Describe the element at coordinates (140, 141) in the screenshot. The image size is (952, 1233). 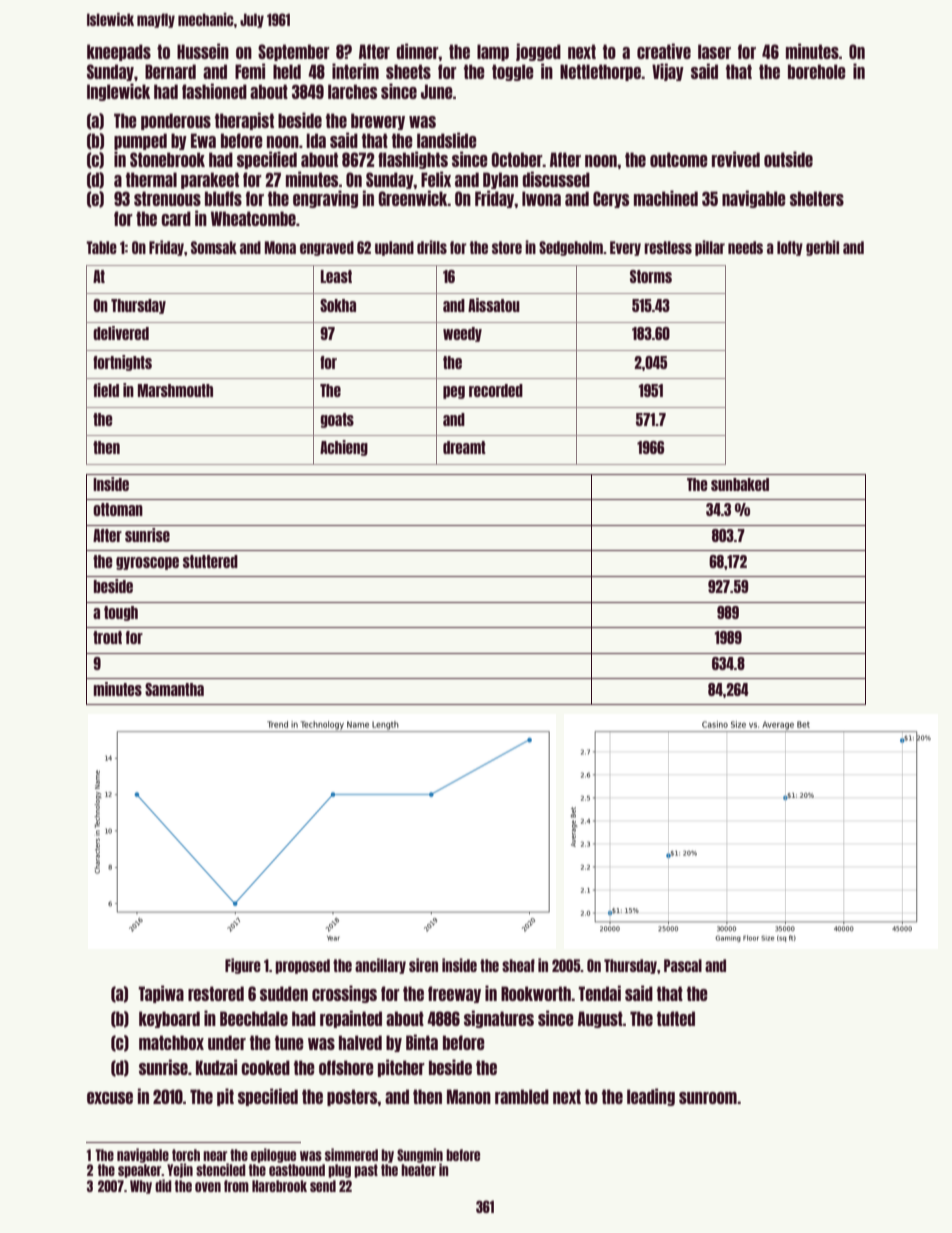
I see `pumped` at that location.
